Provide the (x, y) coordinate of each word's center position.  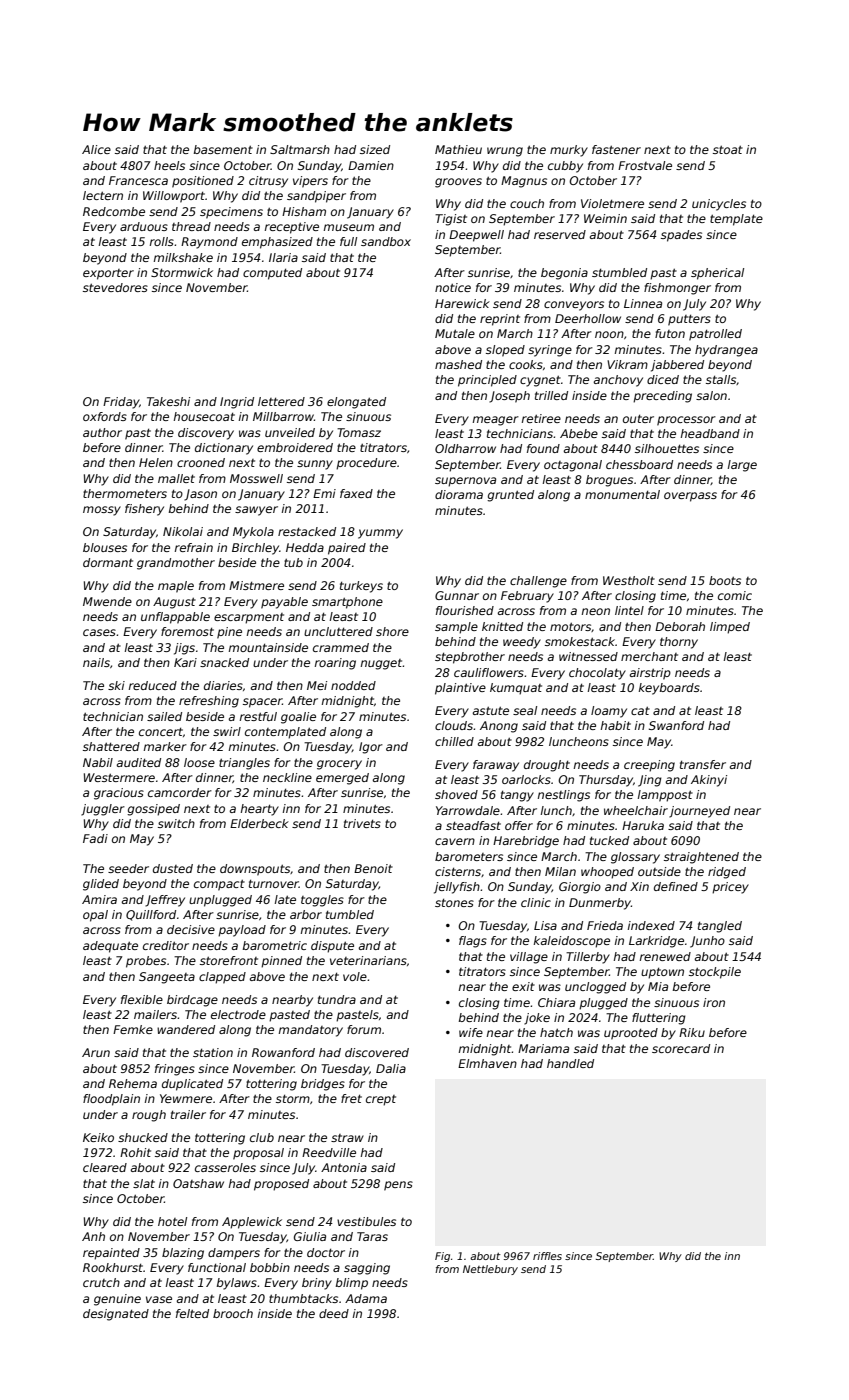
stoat (728, 150)
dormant (108, 562)
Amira (99, 899)
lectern (103, 195)
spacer (263, 703)
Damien (371, 165)
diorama (459, 494)
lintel (629, 610)
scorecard (681, 1048)
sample (456, 628)
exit (523, 986)
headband (710, 433)
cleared (105, 1167)
